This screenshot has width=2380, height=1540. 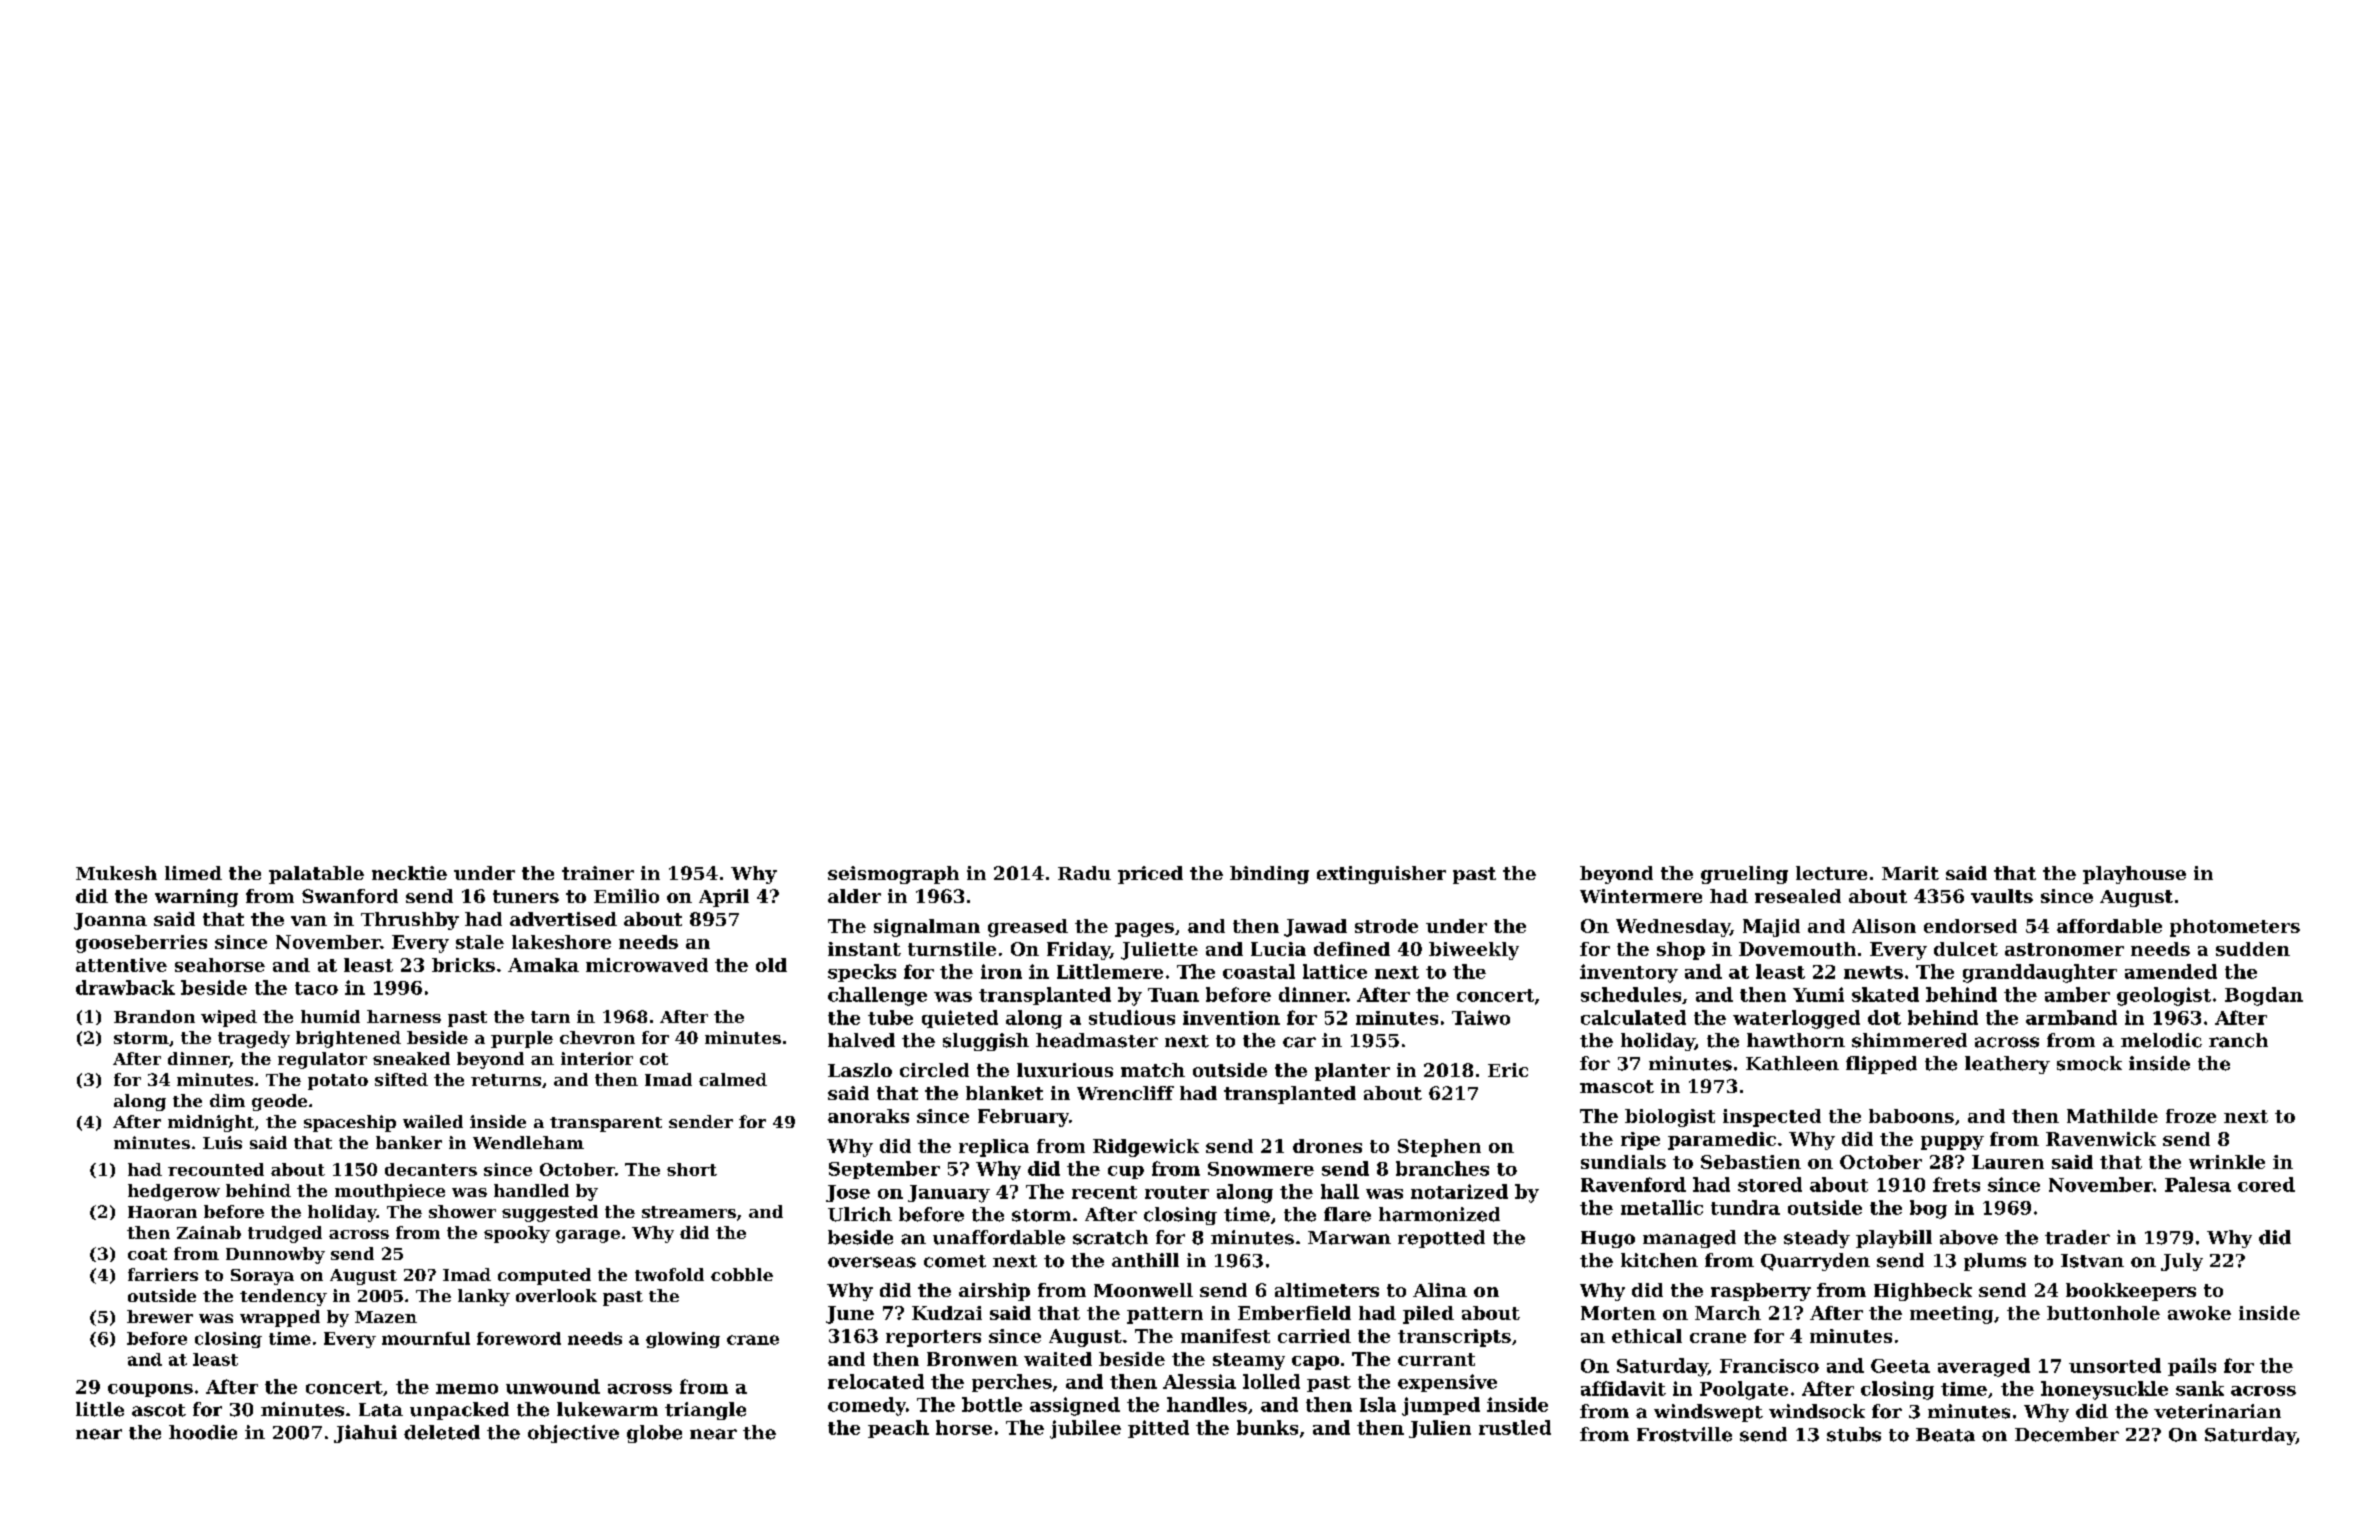 I want to click on stubs, so click(x=1854, y=1434).
